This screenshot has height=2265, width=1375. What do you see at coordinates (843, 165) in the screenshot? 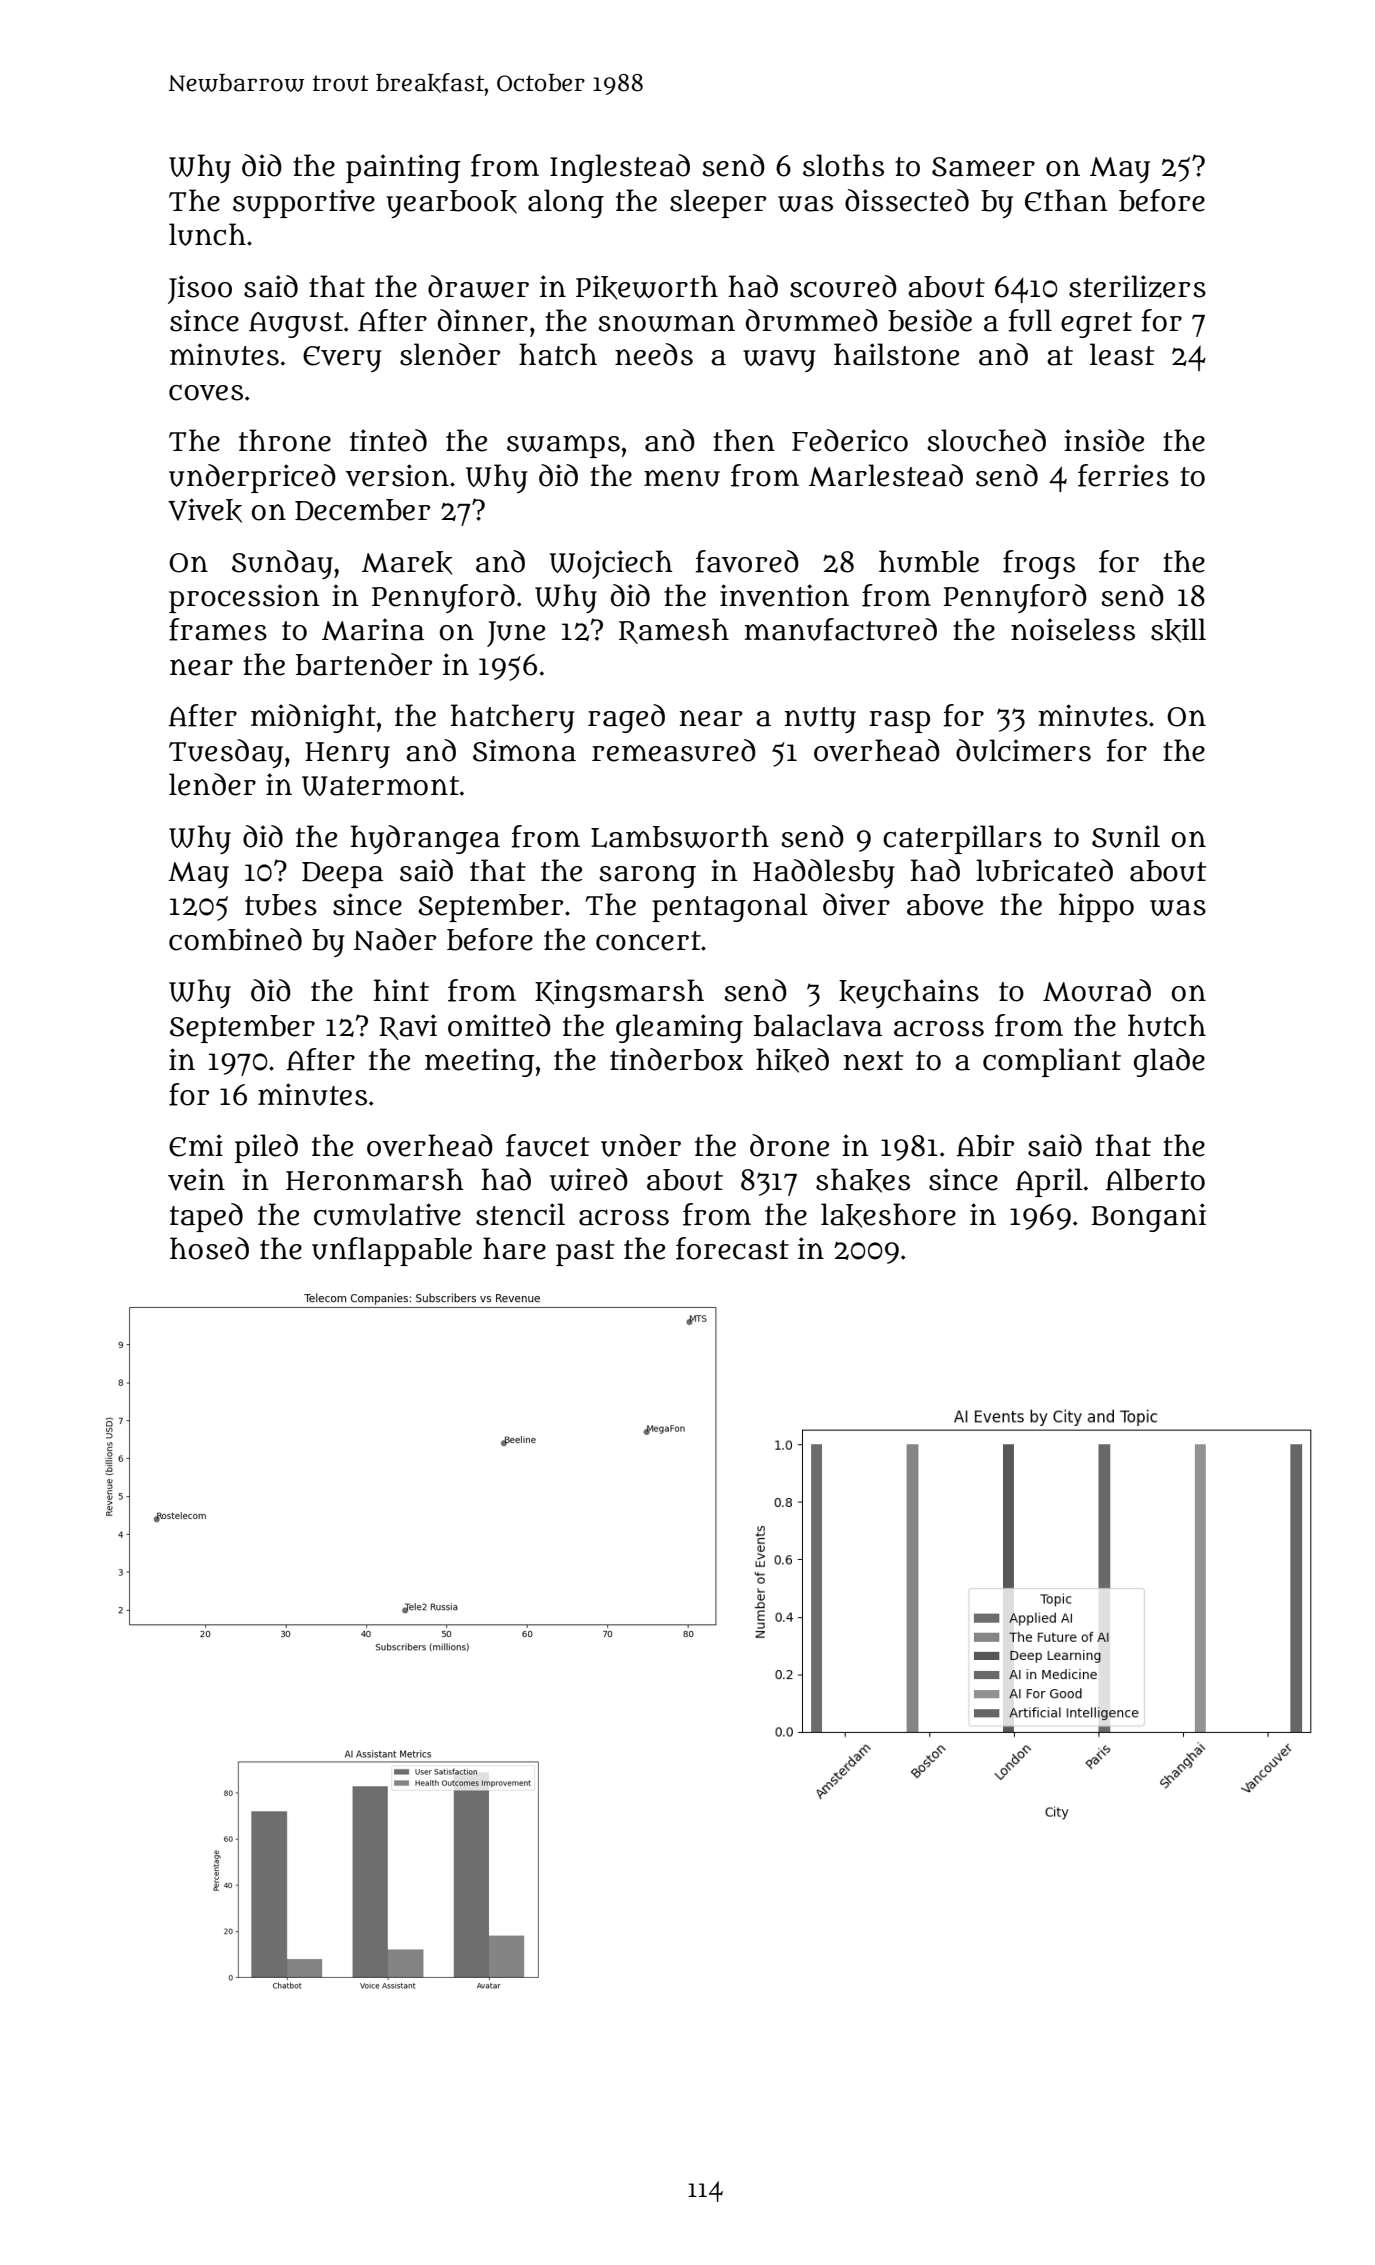
I see `sloths` at bounding box center [843, 165].
